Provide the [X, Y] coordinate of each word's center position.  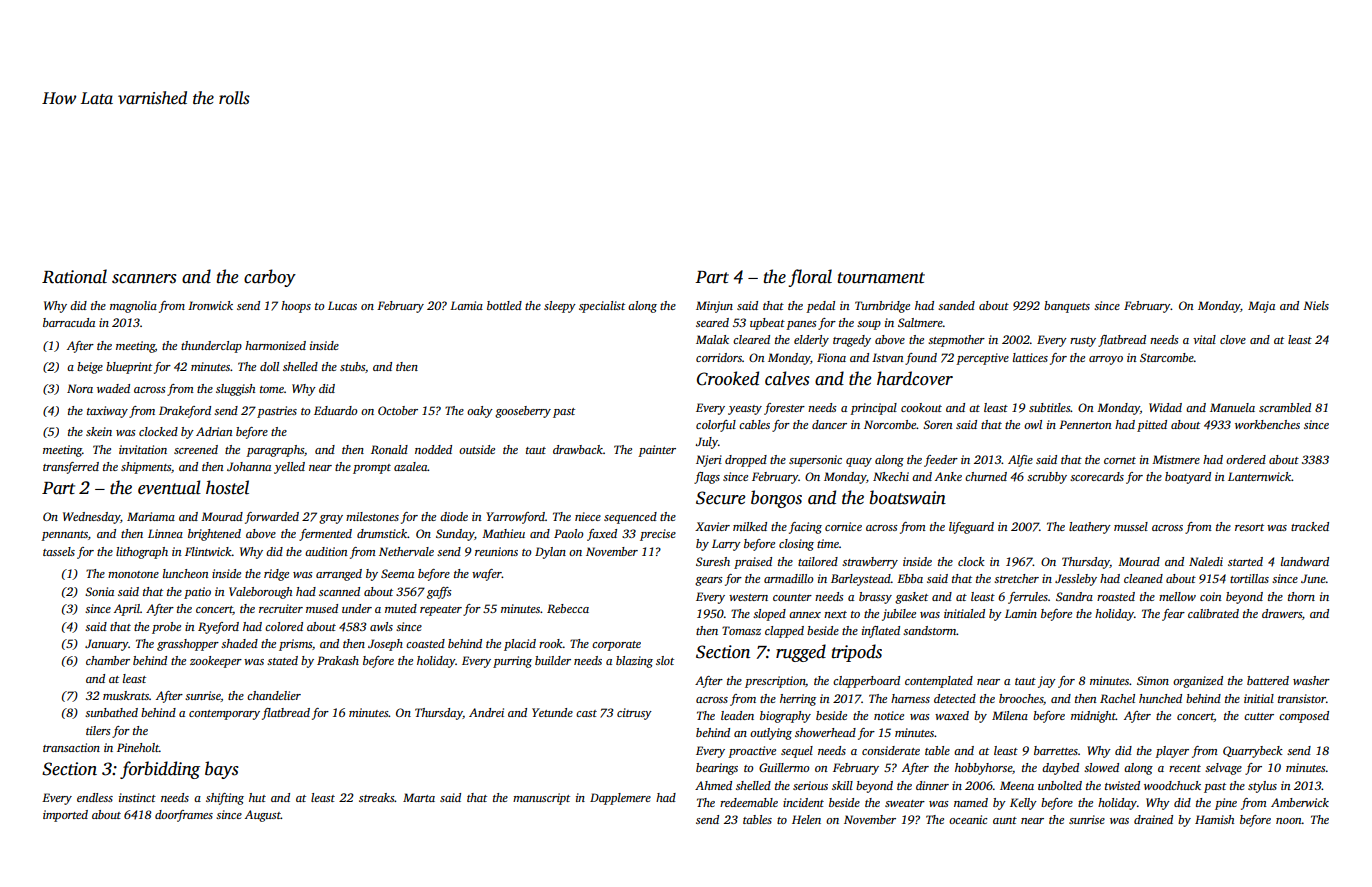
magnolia [133, 307]
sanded [956, 305]
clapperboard [866, 682]
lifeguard [971, 528]
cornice [843, 526]
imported [65, 816]
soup [869, 325]
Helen [806, 819]
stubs [352, 366]
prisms [295, 645]
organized [1198, 682]
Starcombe [1167, 357]
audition [326, 551]
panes [801, 325]
